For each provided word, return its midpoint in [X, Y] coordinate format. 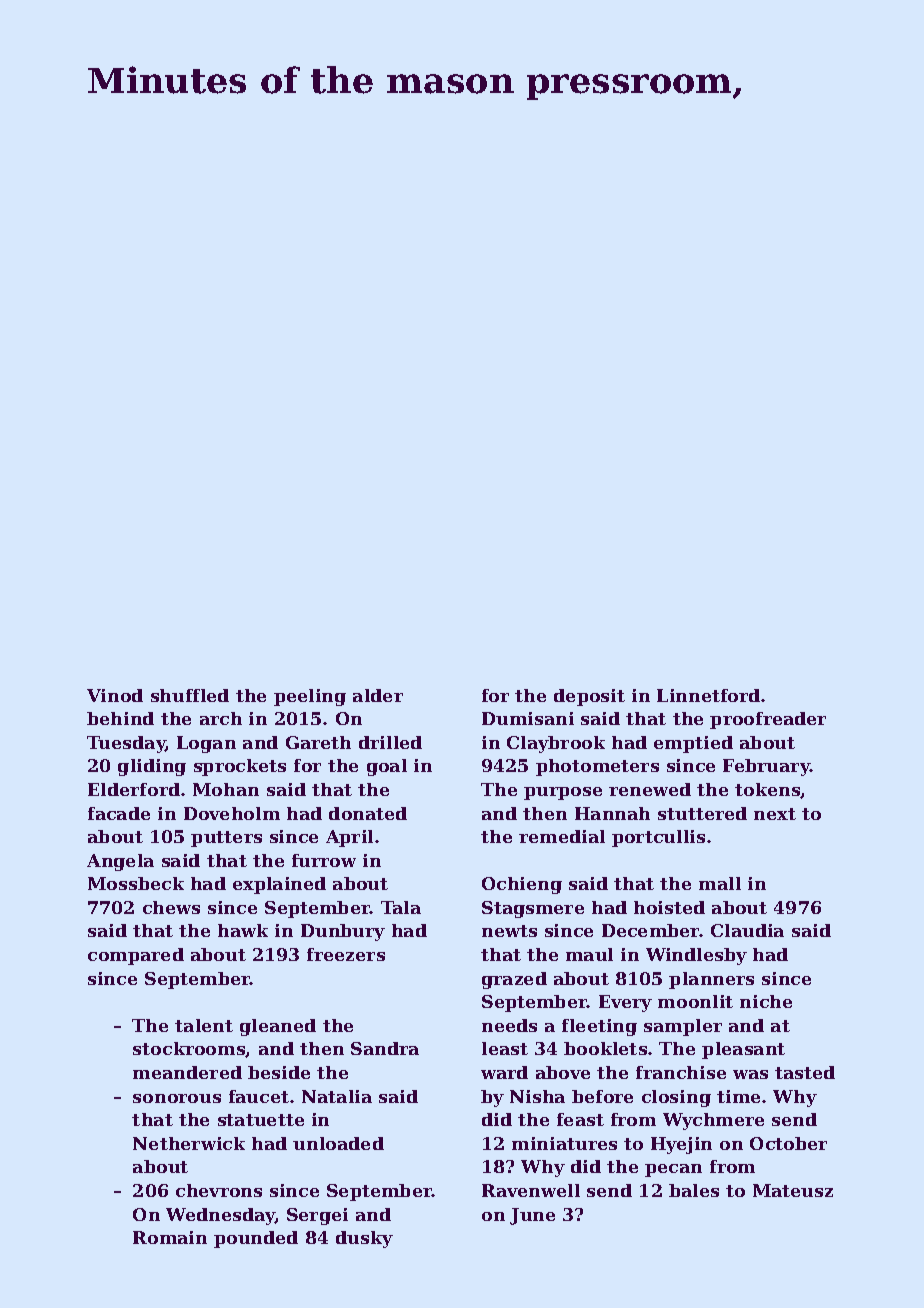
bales [694, 1190]
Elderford [134, 789]
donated [368, 813]
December [651, 930]
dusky [364, 1239]
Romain [170, 1237]
